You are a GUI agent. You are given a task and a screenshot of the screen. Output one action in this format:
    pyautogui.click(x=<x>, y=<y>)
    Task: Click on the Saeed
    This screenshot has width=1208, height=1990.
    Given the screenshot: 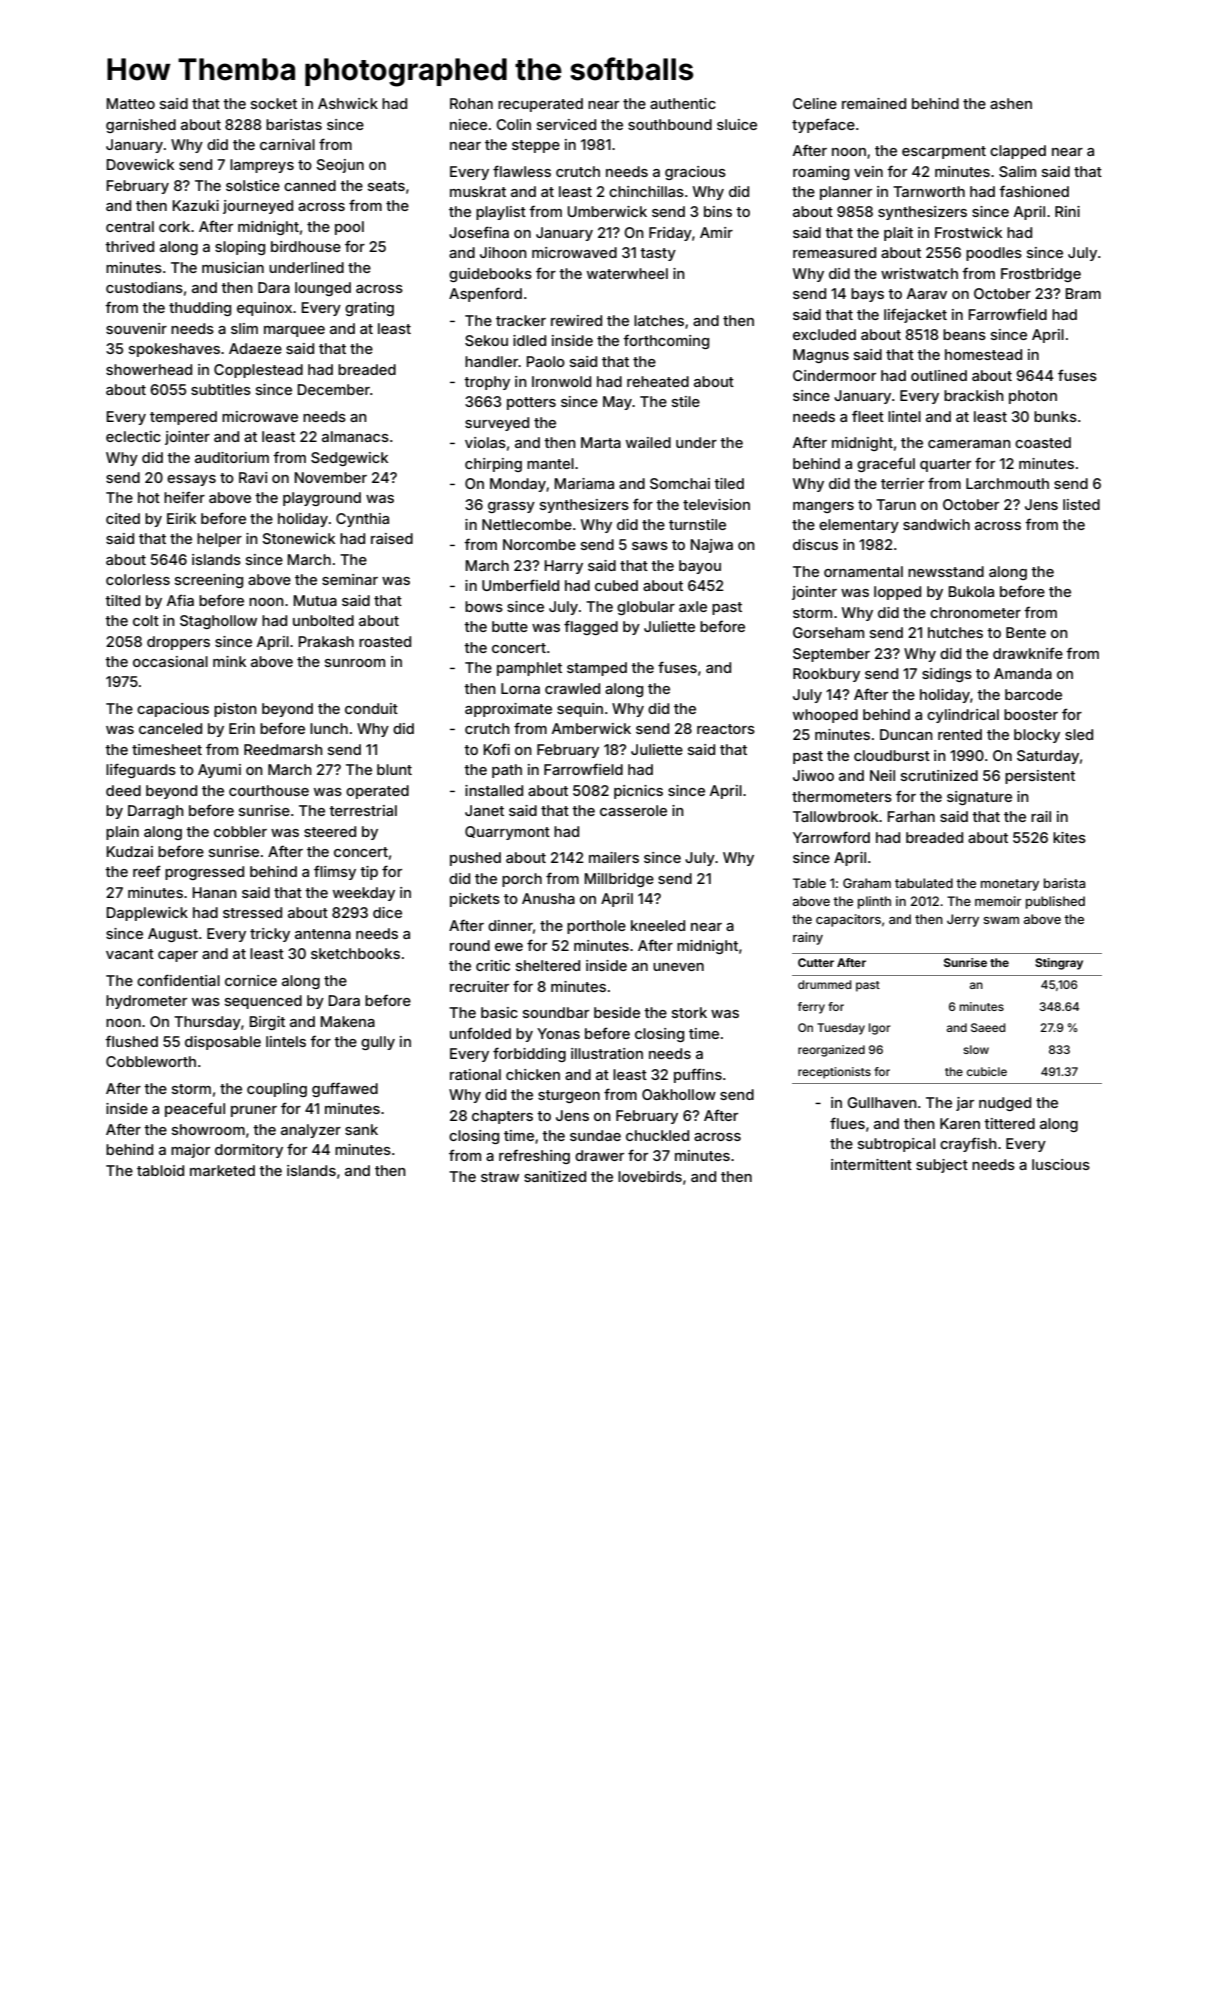 What is the action you would take?
    pyautogui.click(x=988, y=1027)
